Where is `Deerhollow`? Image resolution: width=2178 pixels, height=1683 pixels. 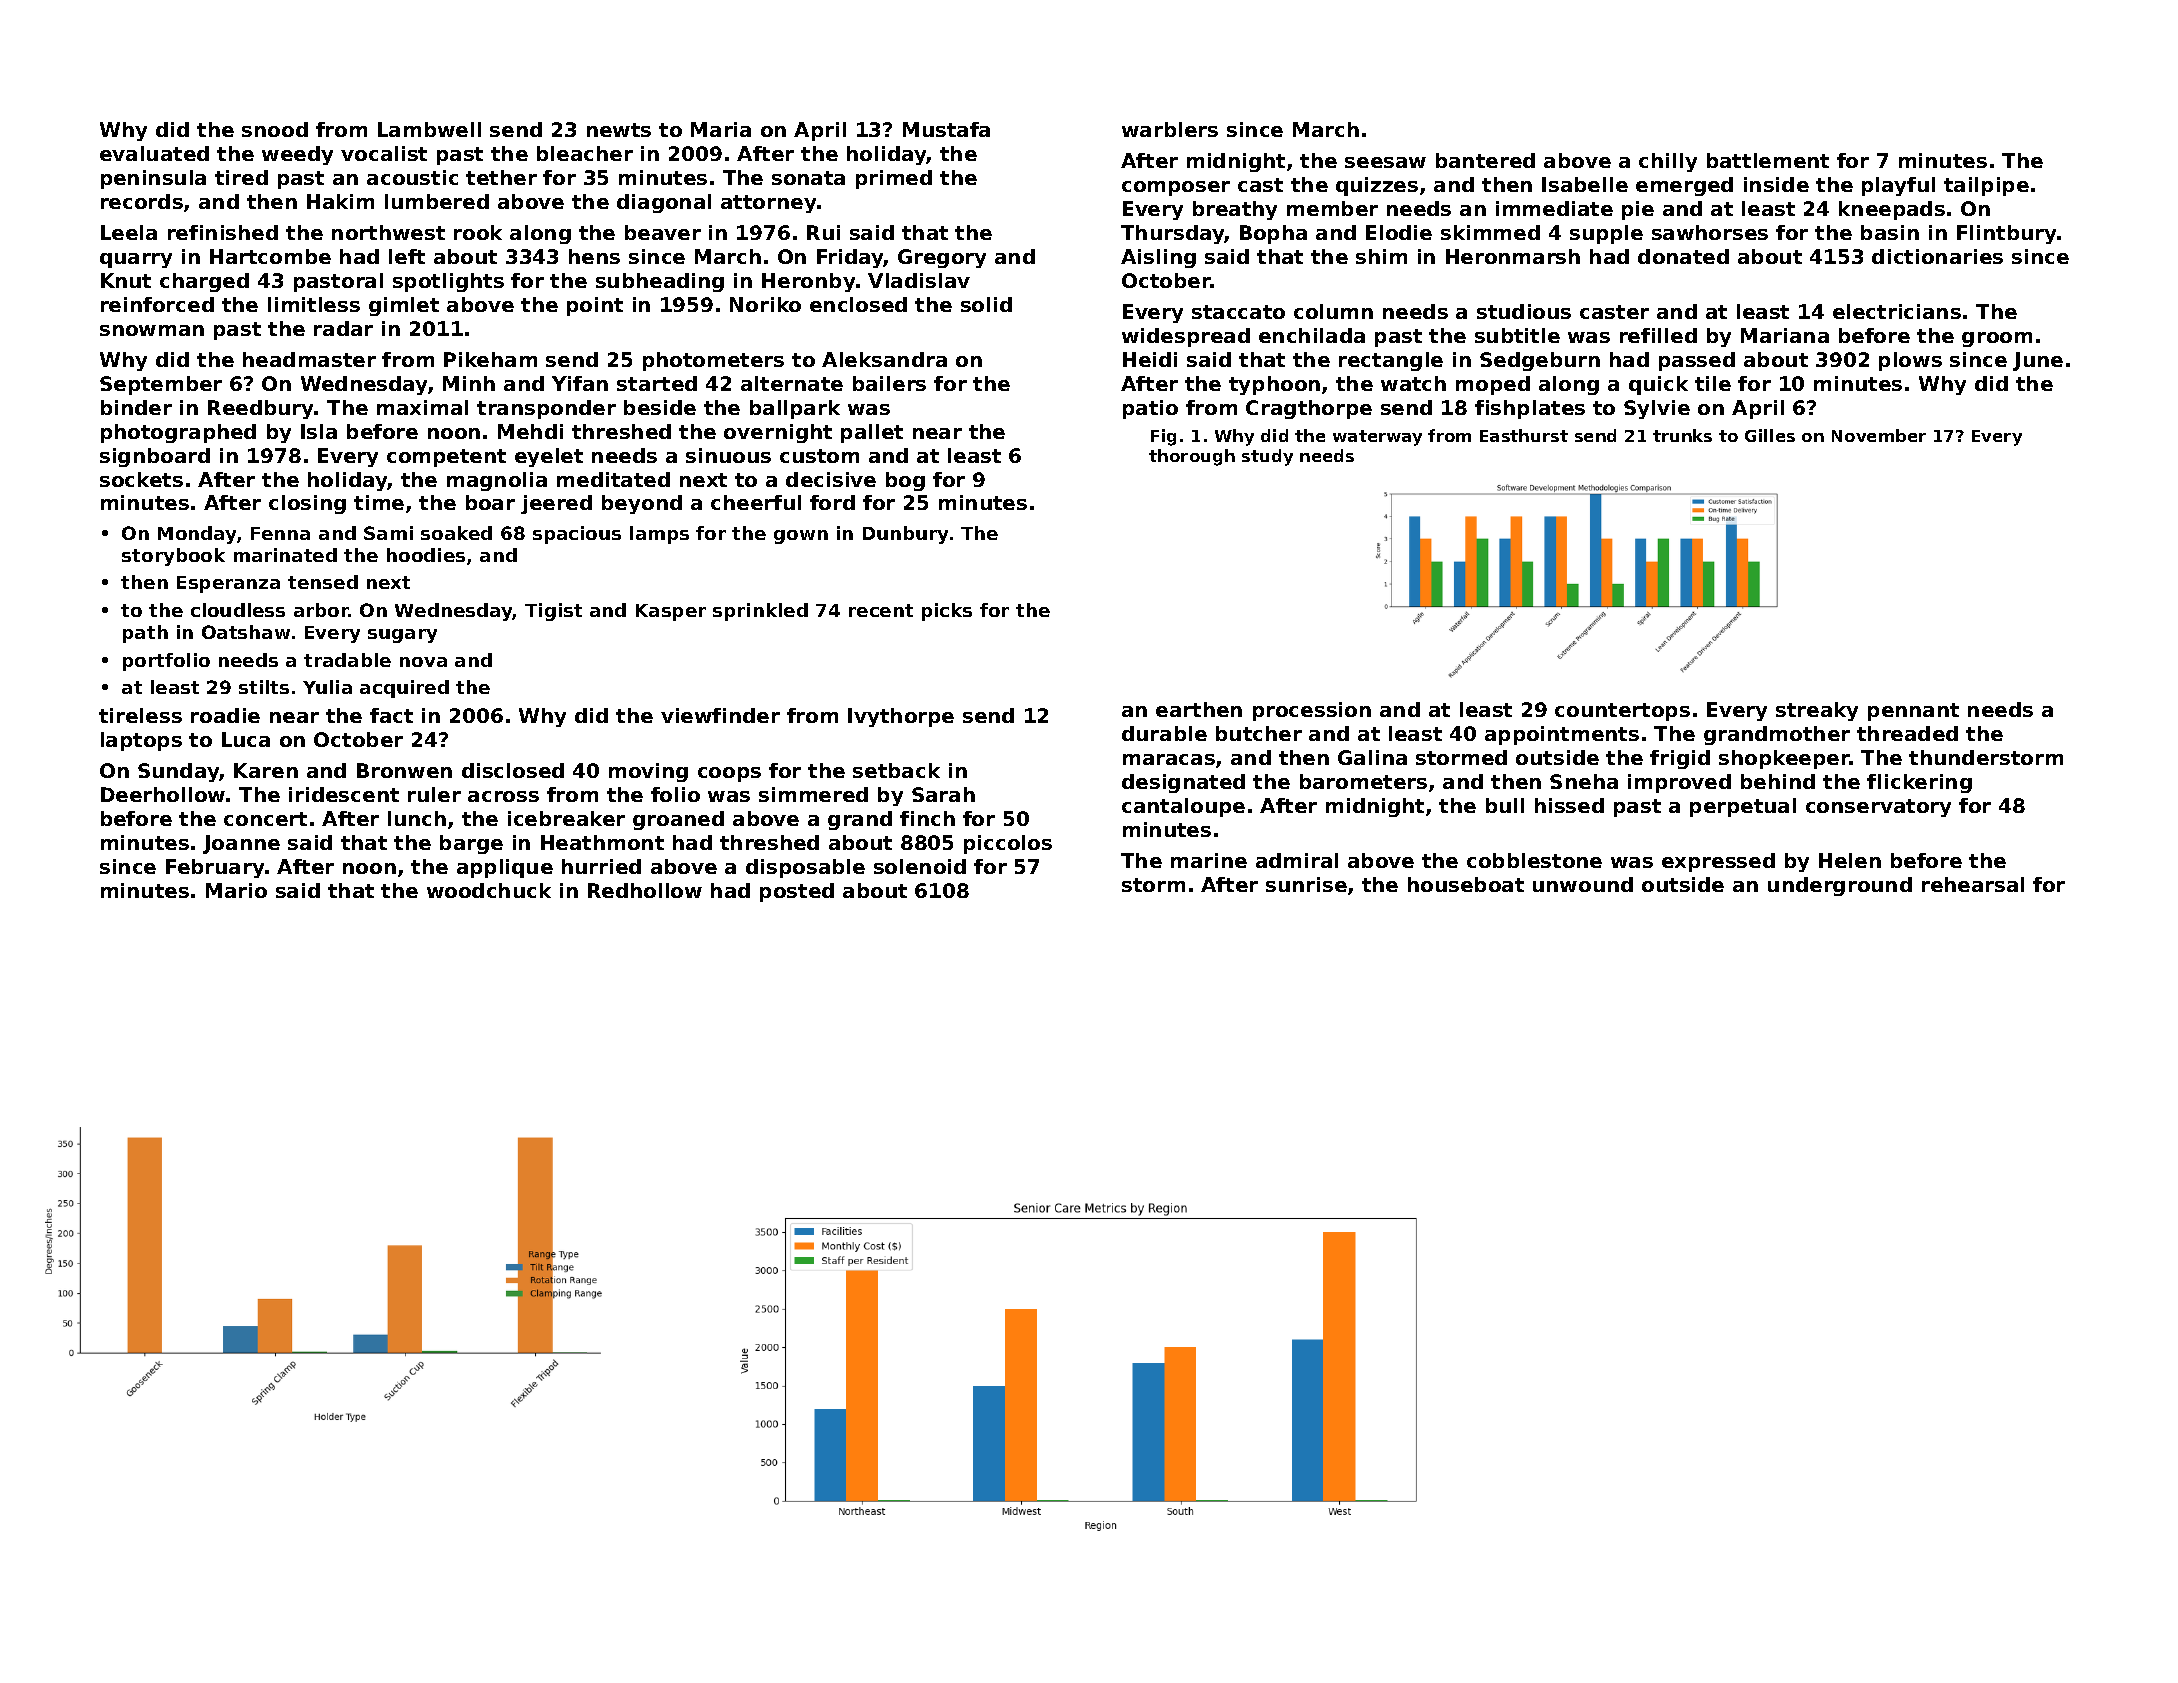
Deerhollow is located at coordinates (163, 794).
